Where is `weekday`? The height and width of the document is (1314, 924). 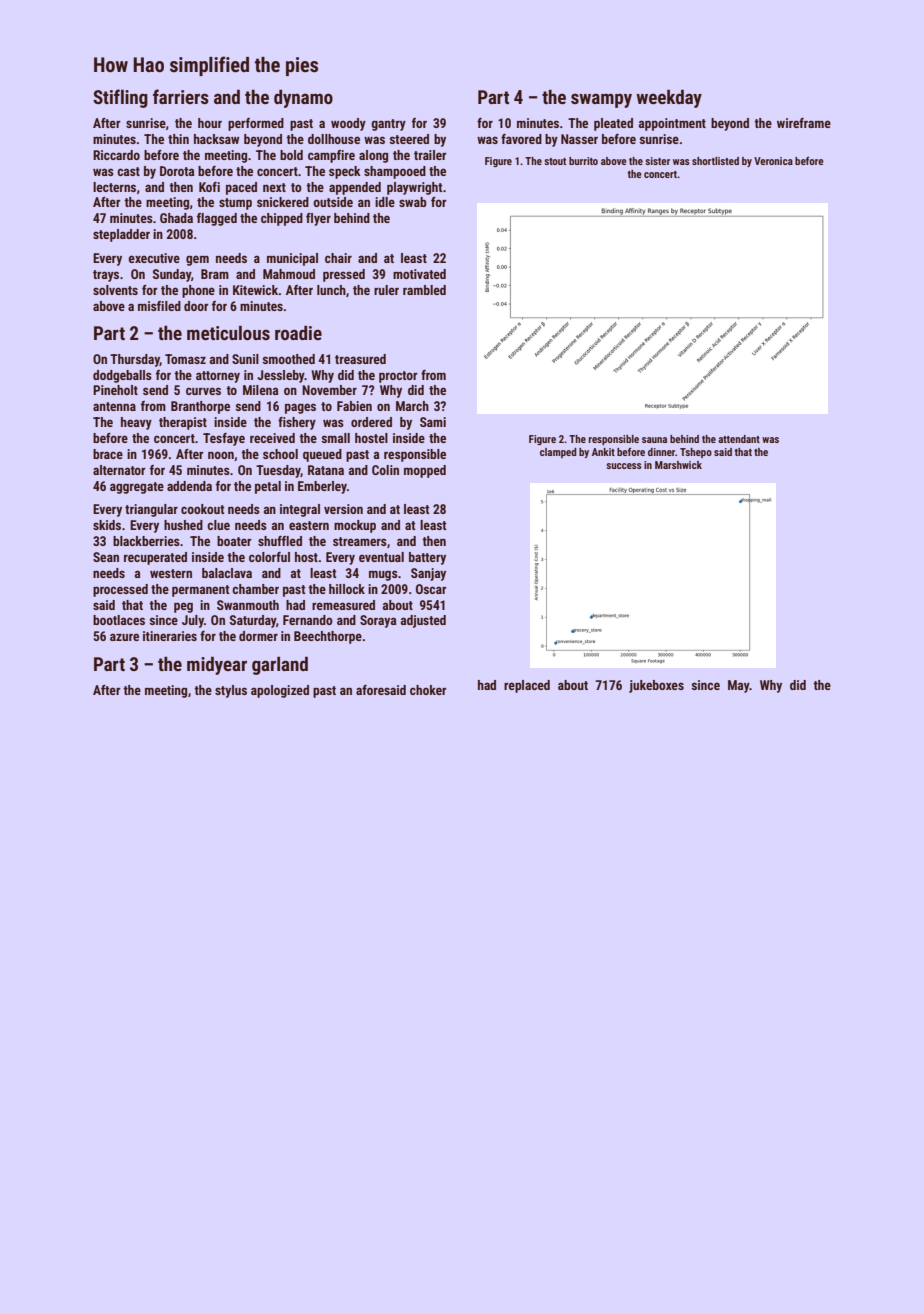
weekday is located at coordinates (669, 98).
